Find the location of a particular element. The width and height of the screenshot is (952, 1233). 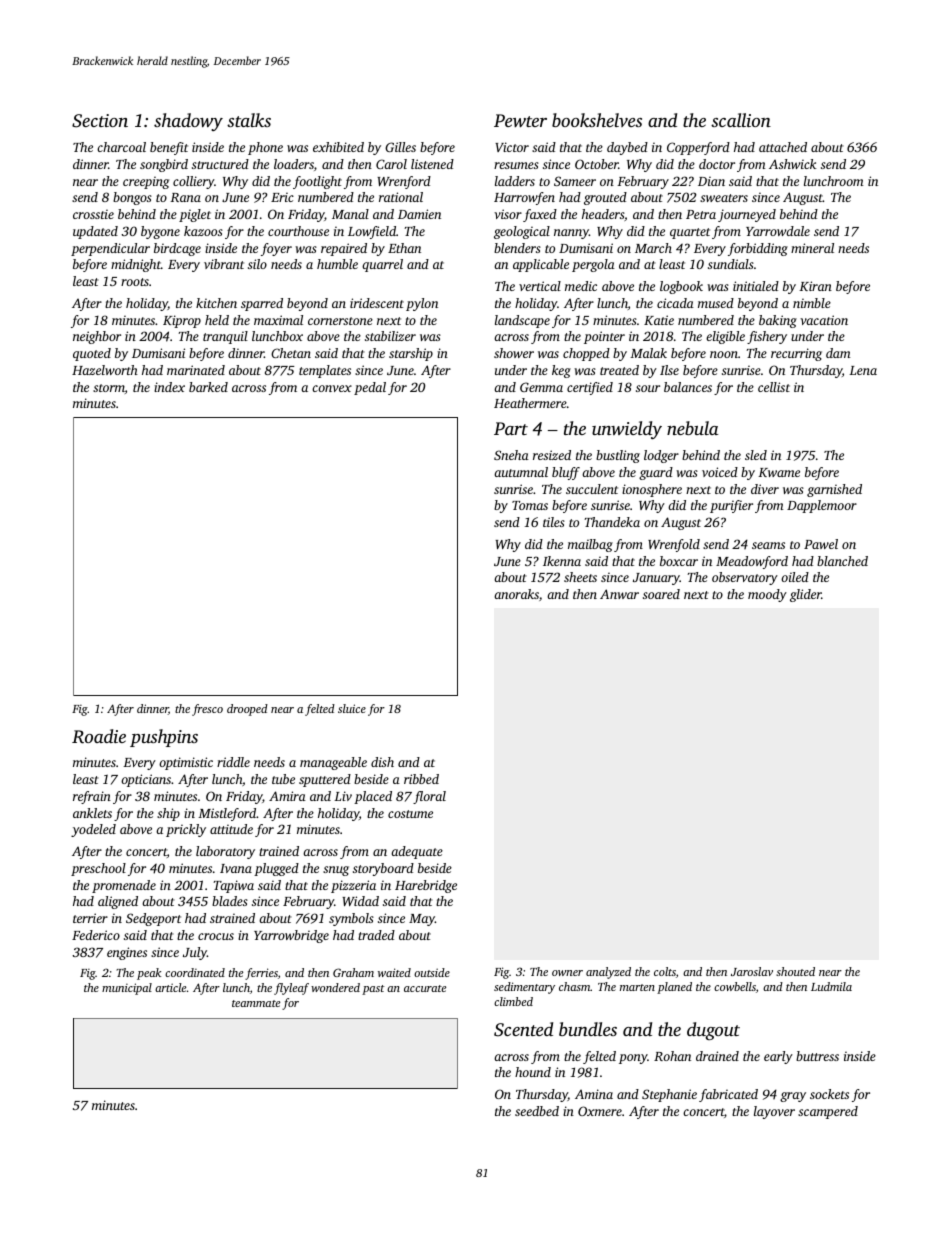

past is located at coordinates (373, 990).
